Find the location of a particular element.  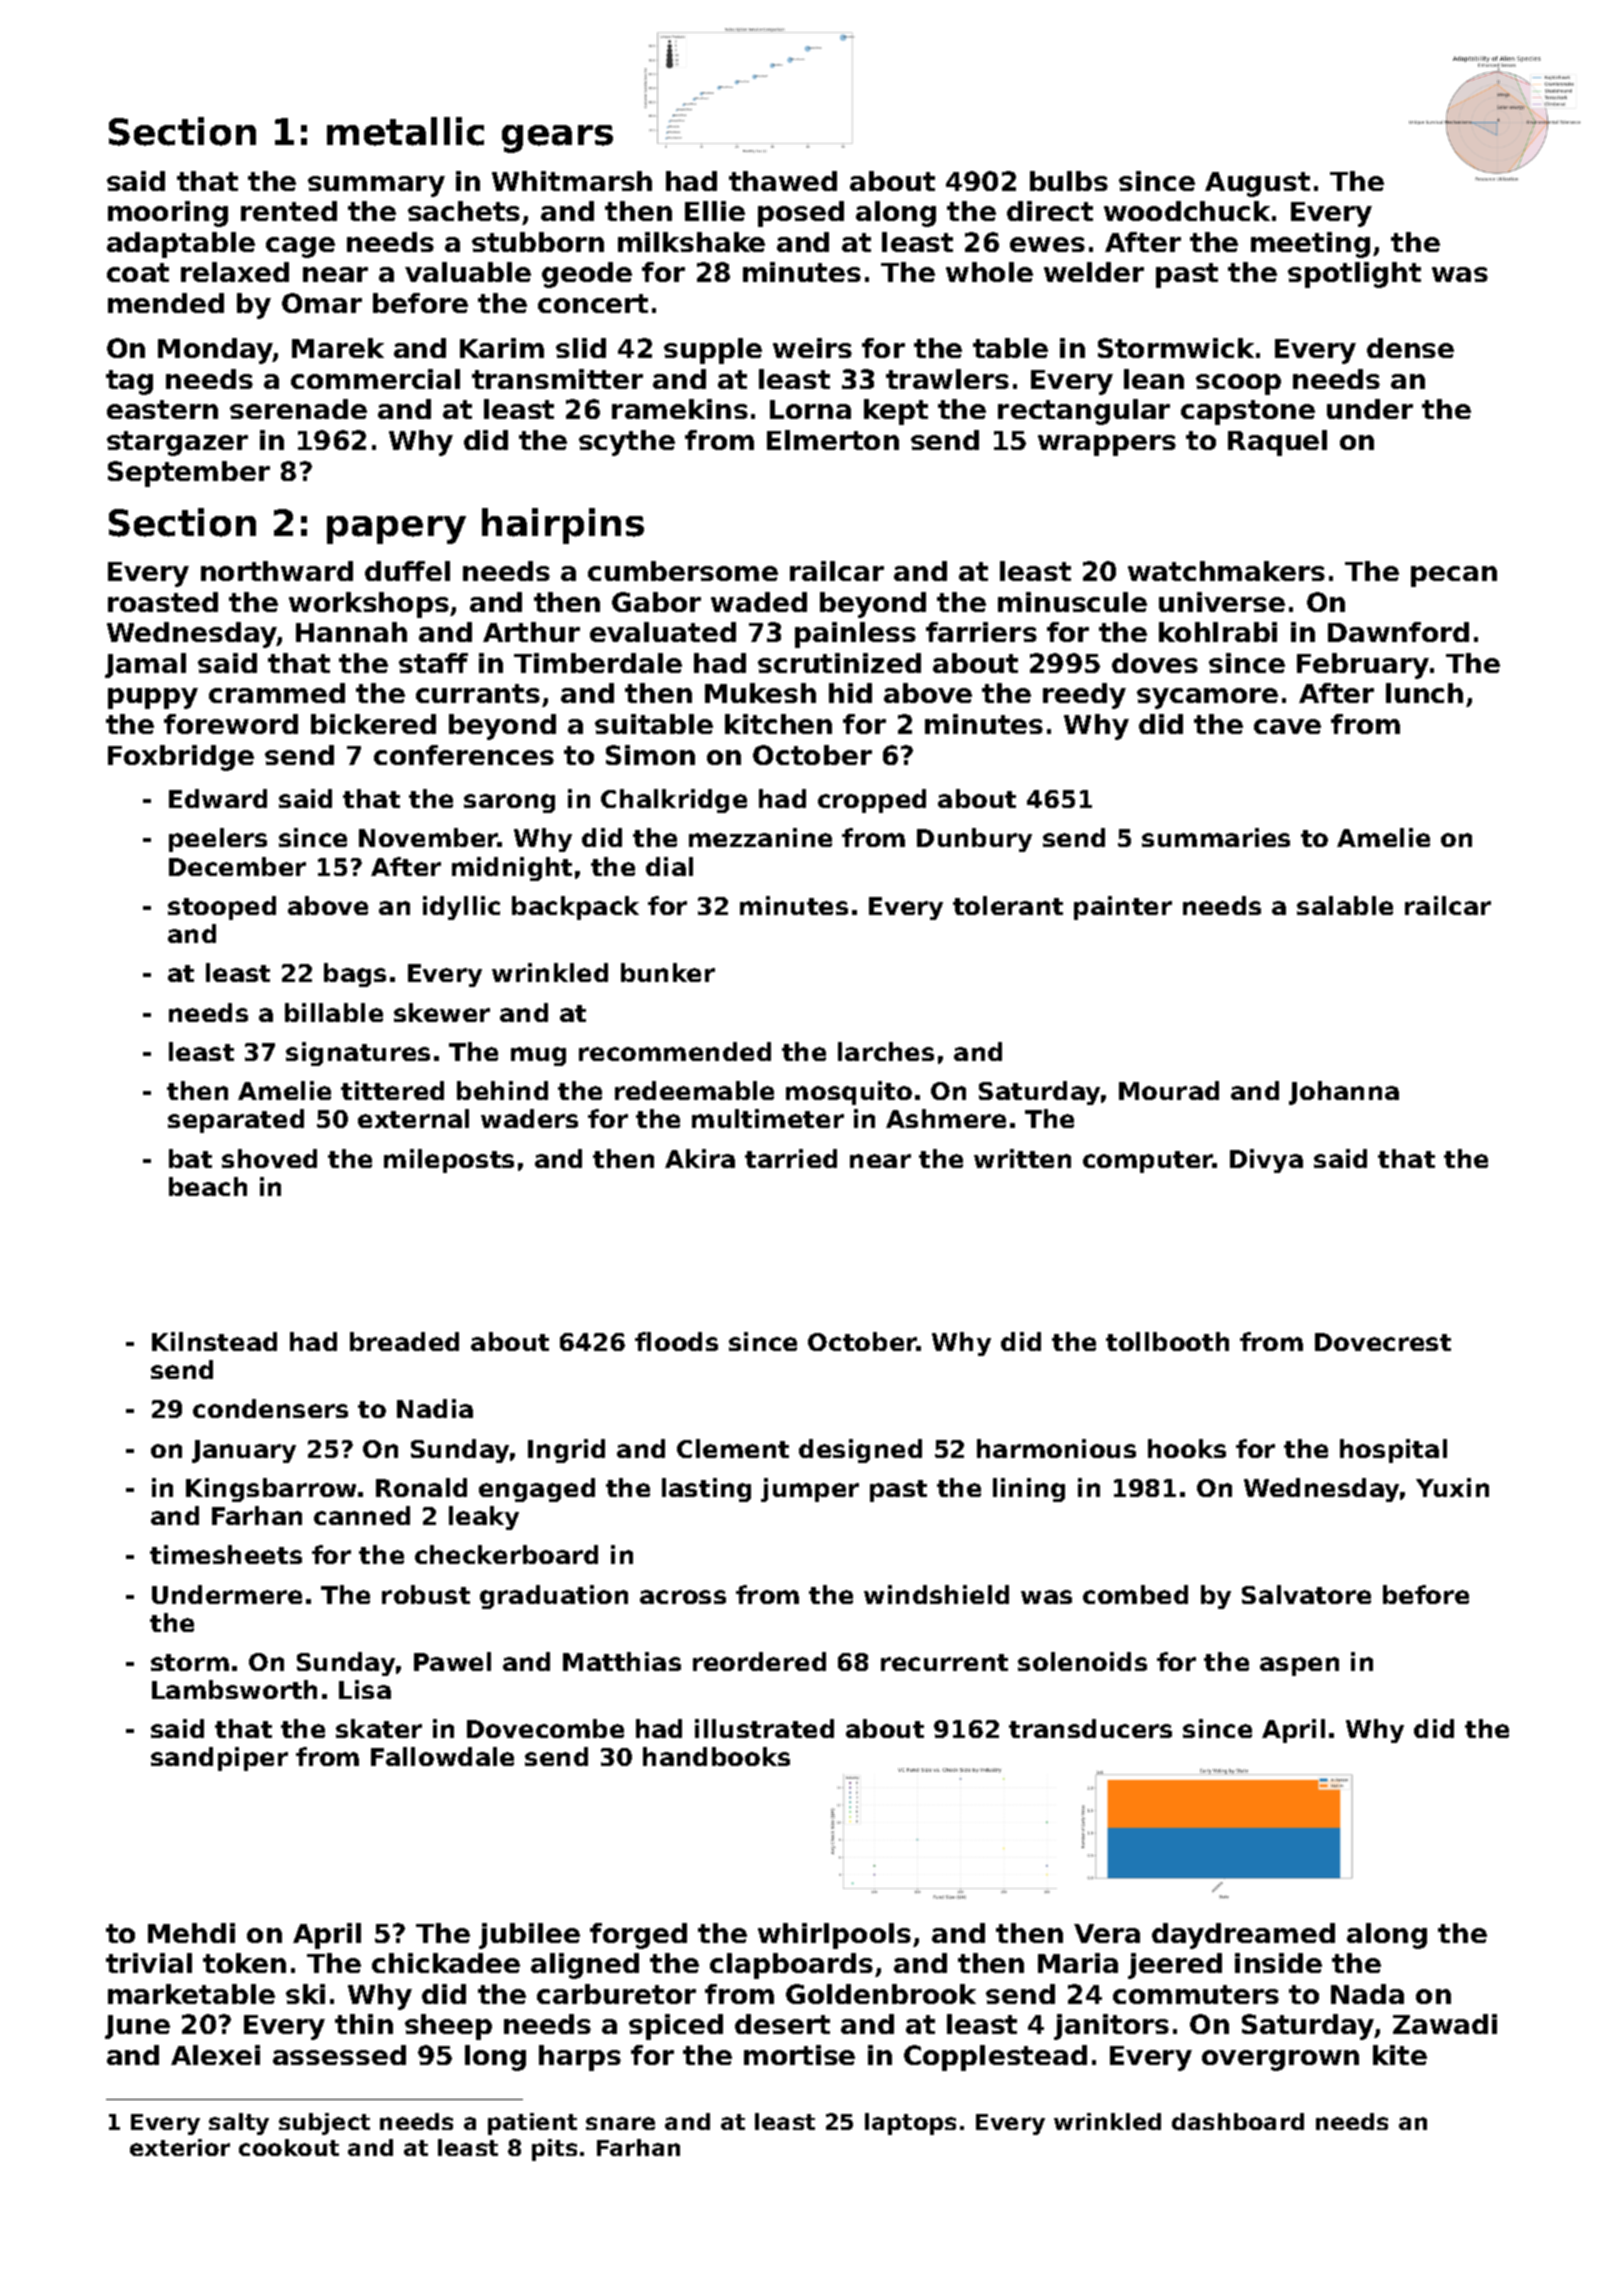

bulbs is located at coordinates (1069, 181).
